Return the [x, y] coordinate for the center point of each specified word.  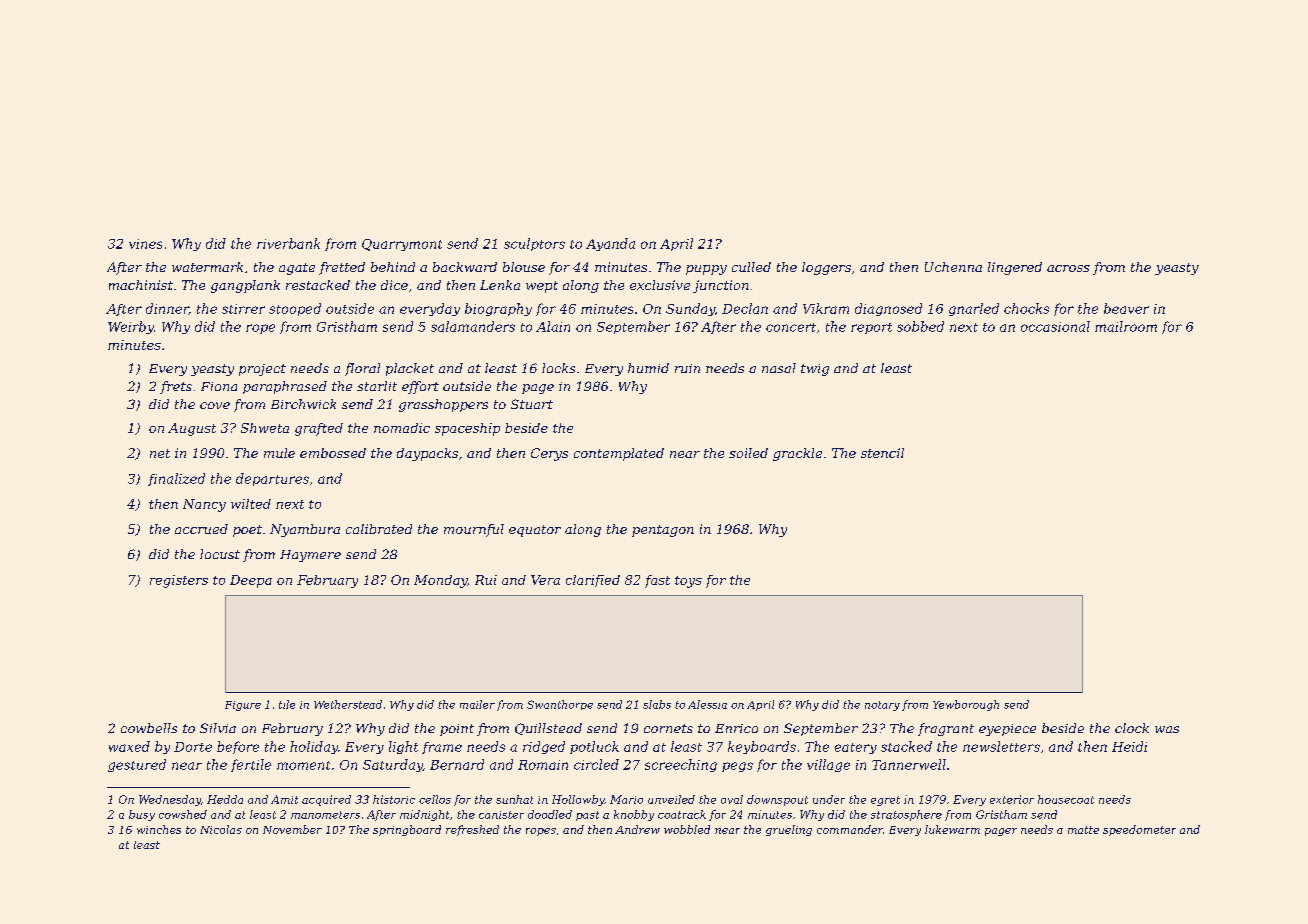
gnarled [974, 309]
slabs [657, 704]
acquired [326, 800]
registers [179, 581]
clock [1132, 728]
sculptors [534, 244]
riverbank [288, 243]
